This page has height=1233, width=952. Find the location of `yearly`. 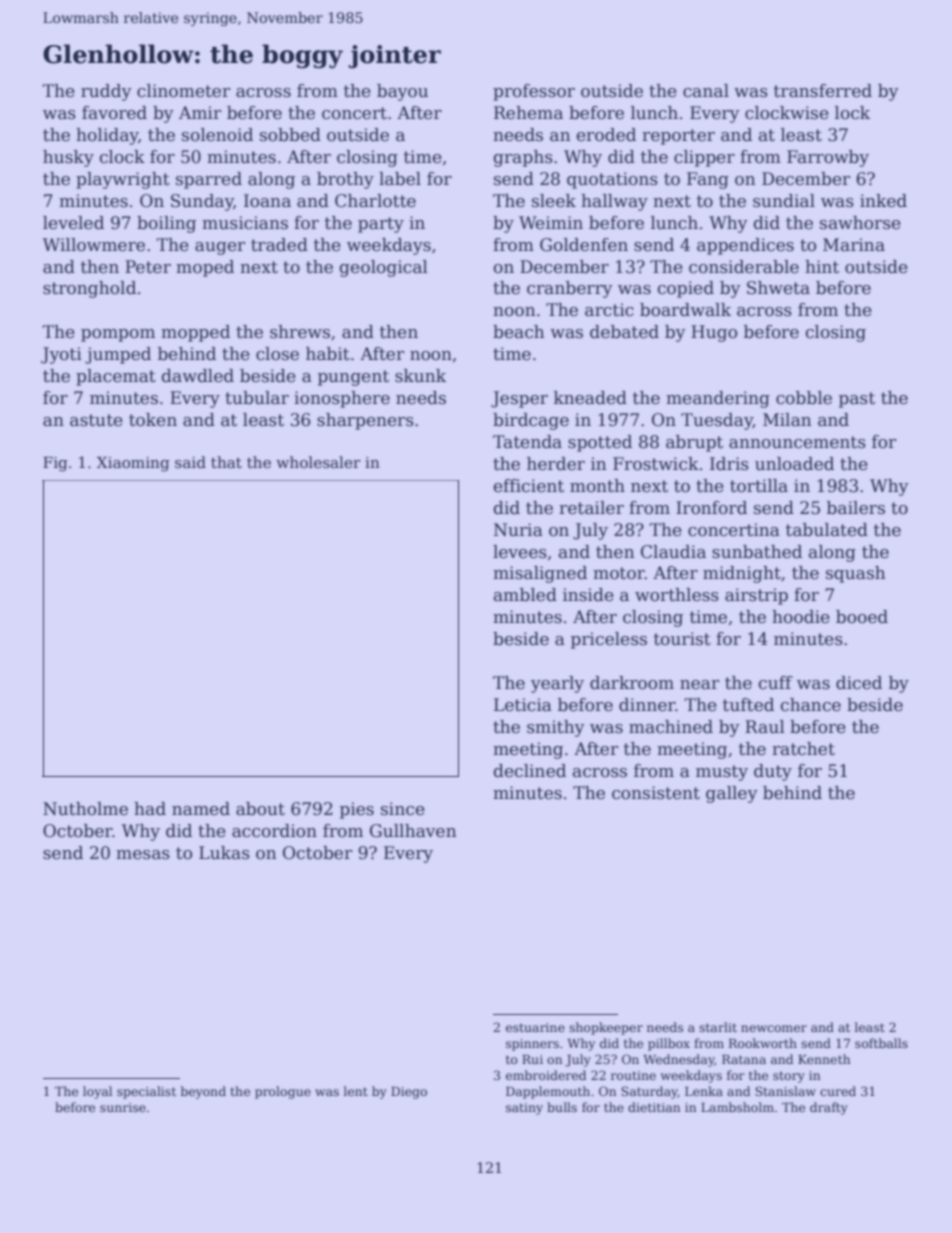

yearly is located at coordinates (557, 684).
